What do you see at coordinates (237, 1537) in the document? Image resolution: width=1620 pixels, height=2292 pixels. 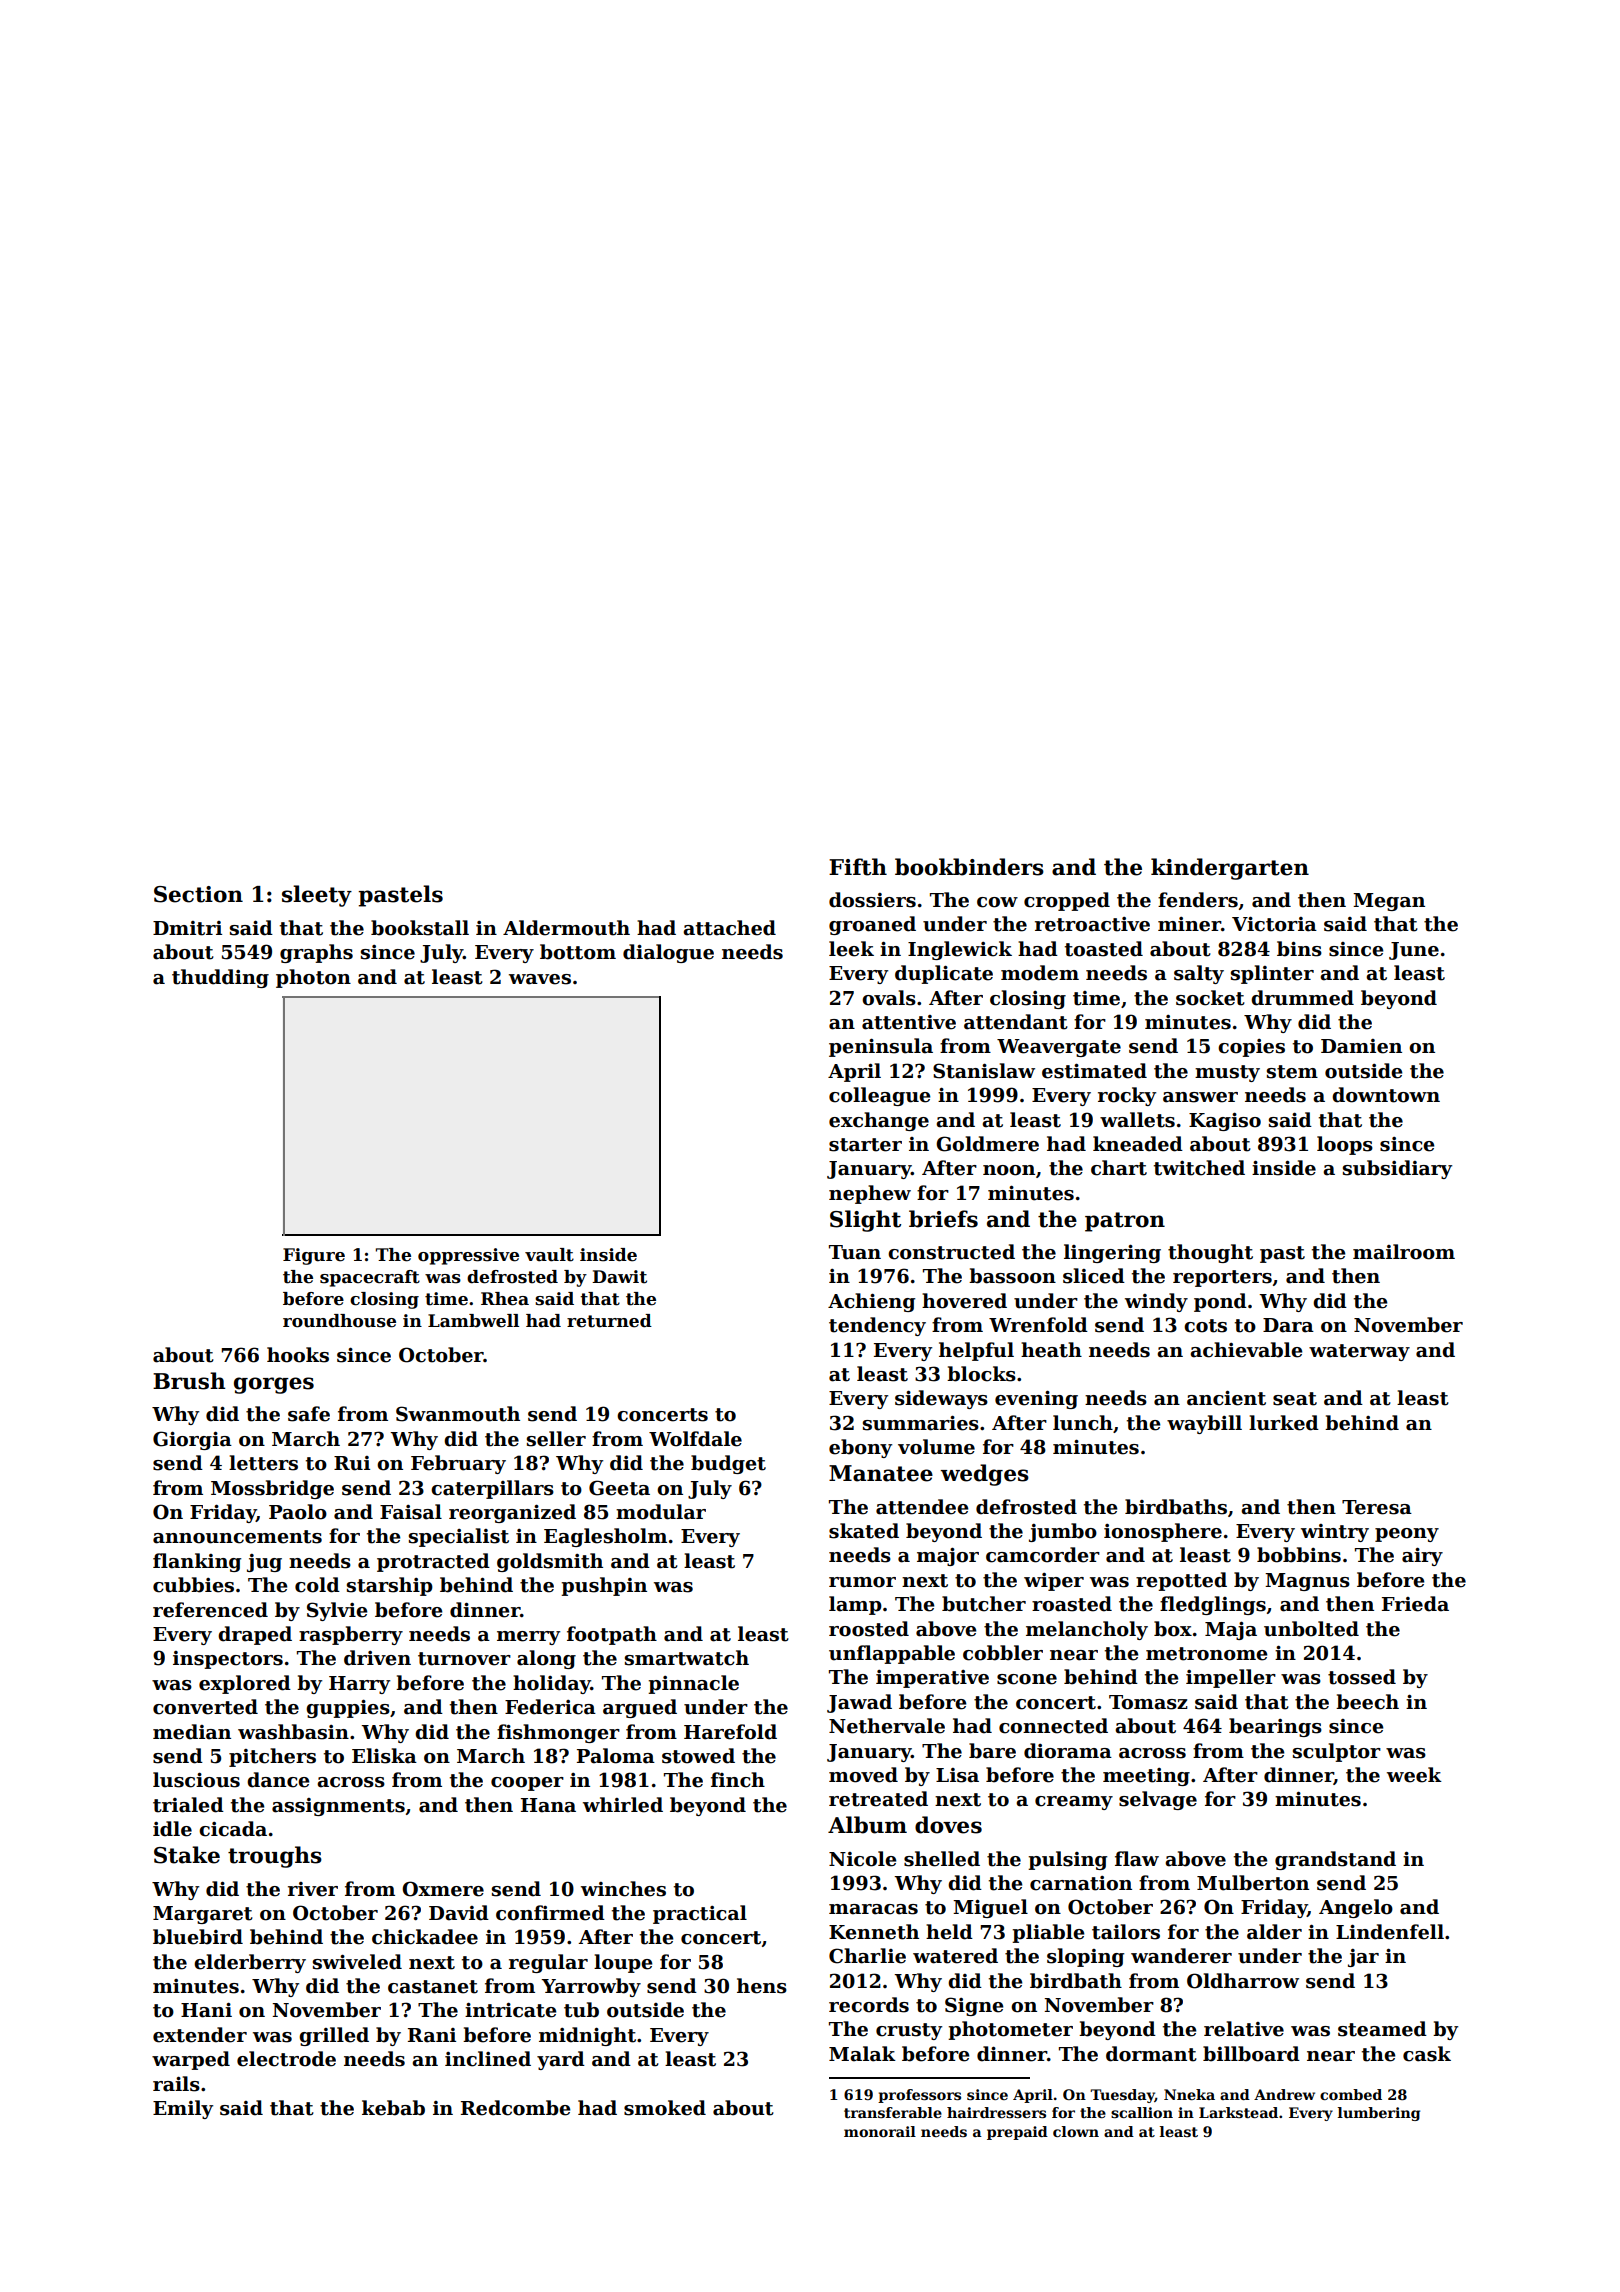 I see `announcements` at bounding box center [237, 1537].
